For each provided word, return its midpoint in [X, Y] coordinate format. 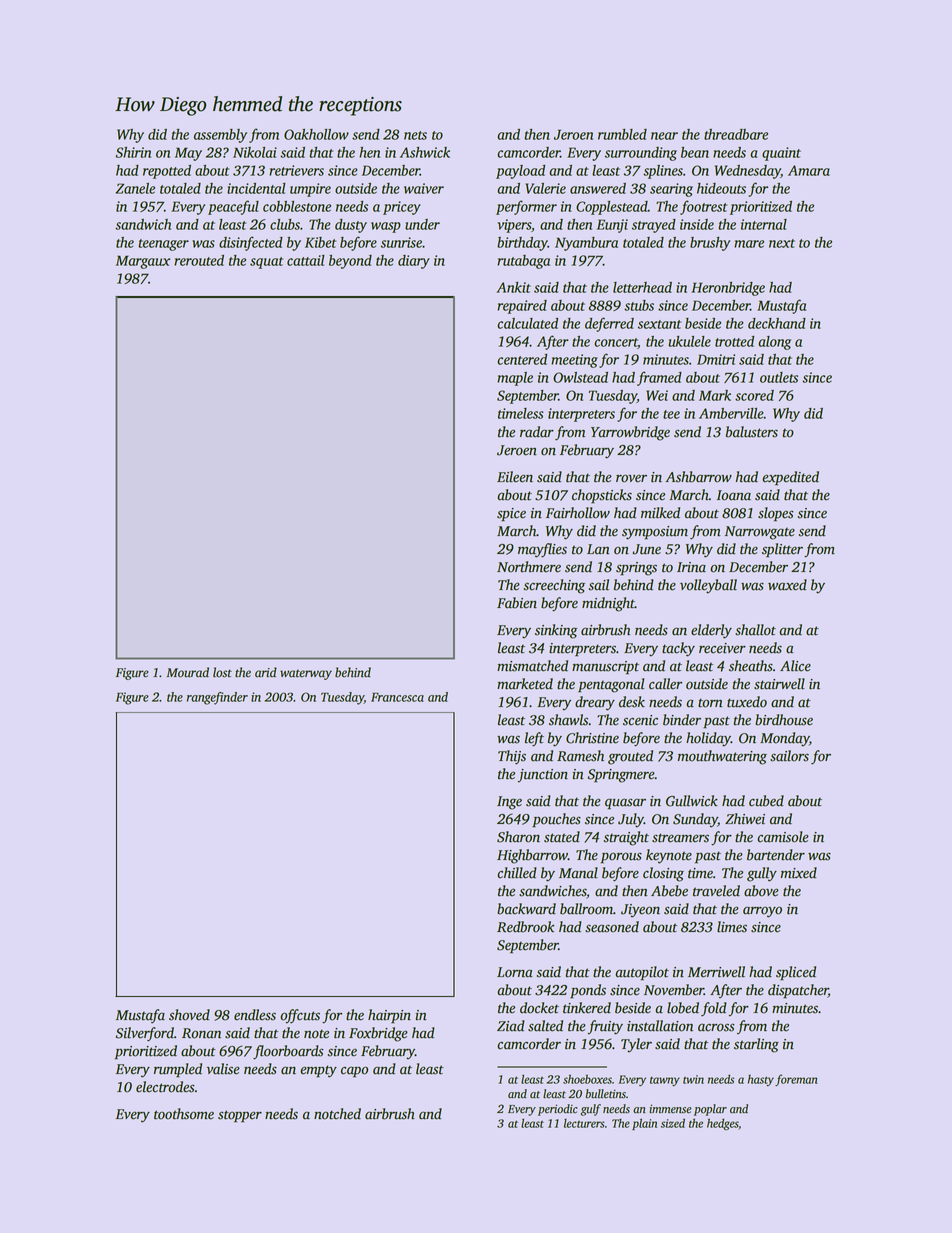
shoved [189, 1015]
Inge [509, 803]
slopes [776, 514]
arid [266, 672]
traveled [716, 891]
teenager [163, 245]
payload [520, 172]
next [782, 243]
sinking [556, 631]
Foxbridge [378, 1034]
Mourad [188, 672]
